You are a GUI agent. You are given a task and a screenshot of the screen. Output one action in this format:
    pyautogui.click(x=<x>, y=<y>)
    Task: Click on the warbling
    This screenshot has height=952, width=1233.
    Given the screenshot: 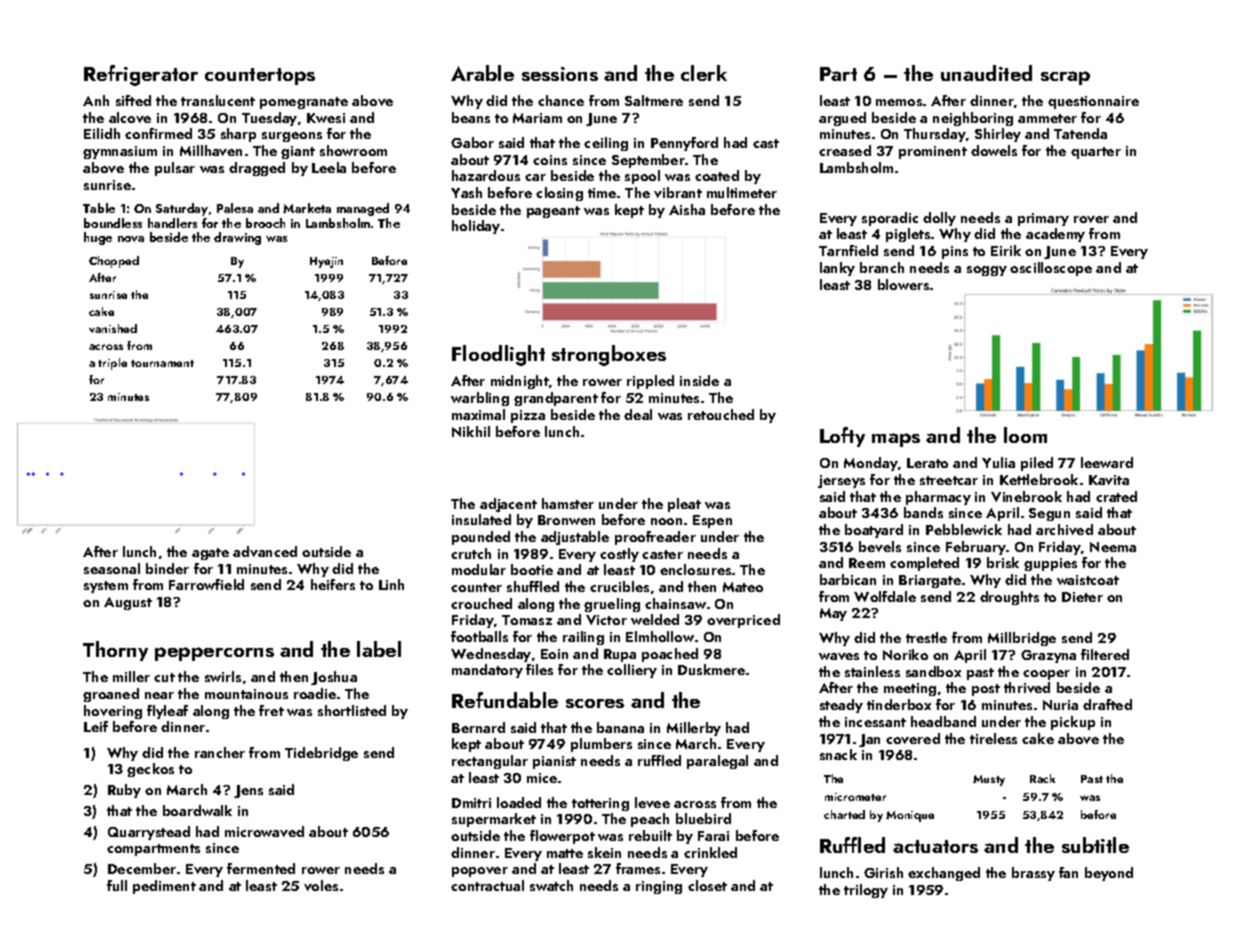 What is the action you would take?
    pyautogui.click(x=480, y=399)
